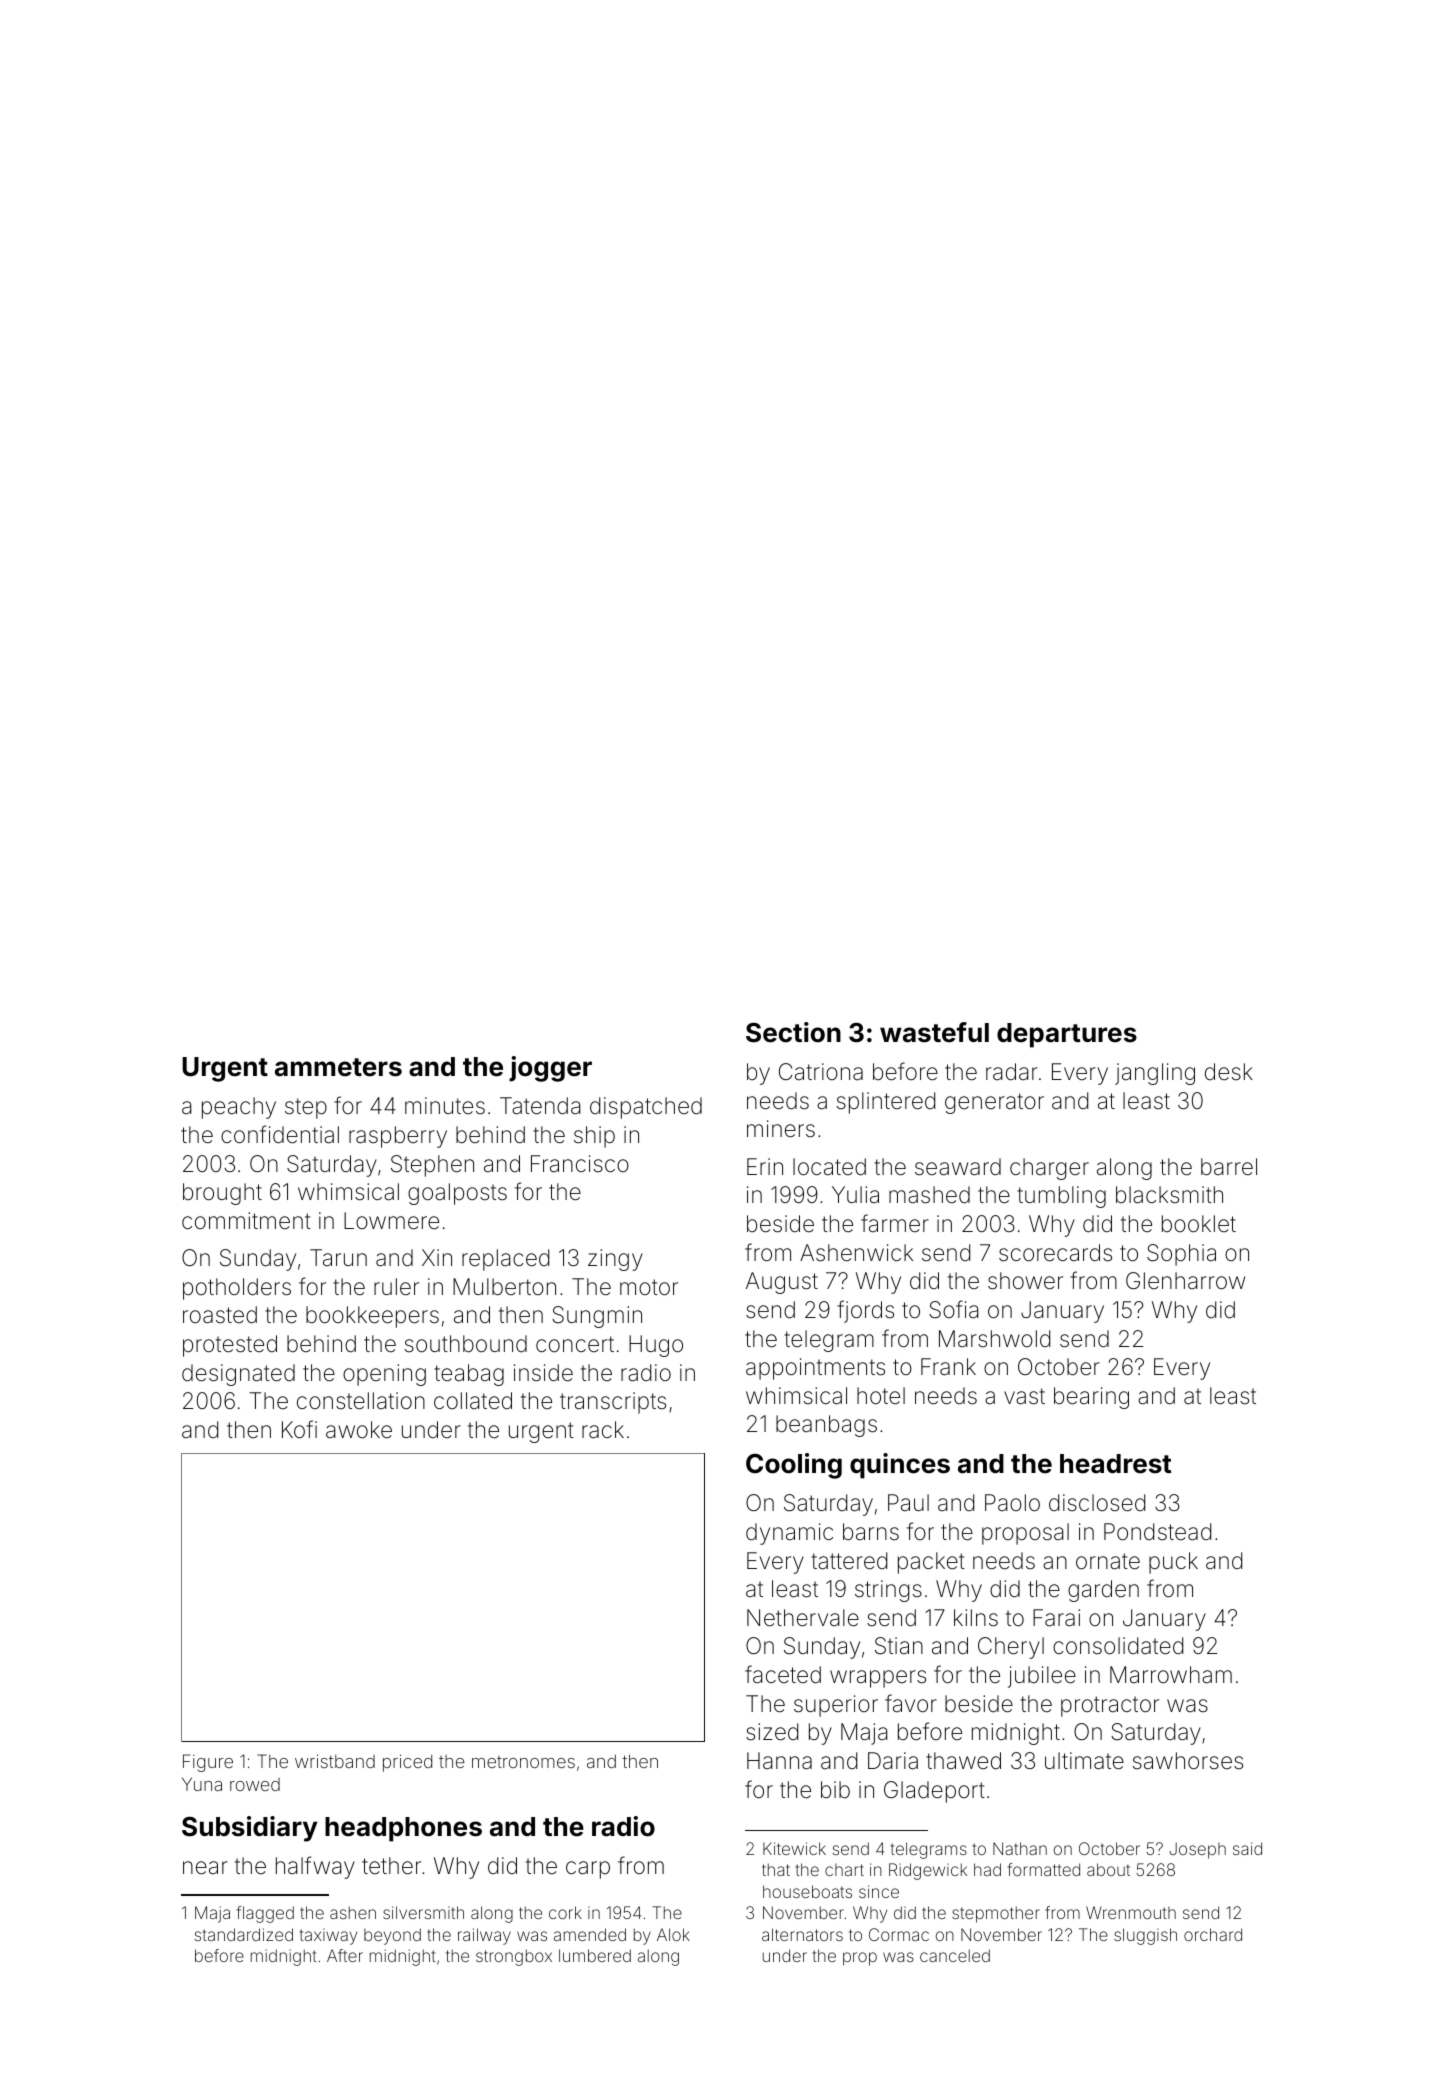 This screenshot has width=1450, height=2100. What do you see at coordinates (403, 1829) in the screenshot?
I see `headphones` at bounding box center [403, 1829].
